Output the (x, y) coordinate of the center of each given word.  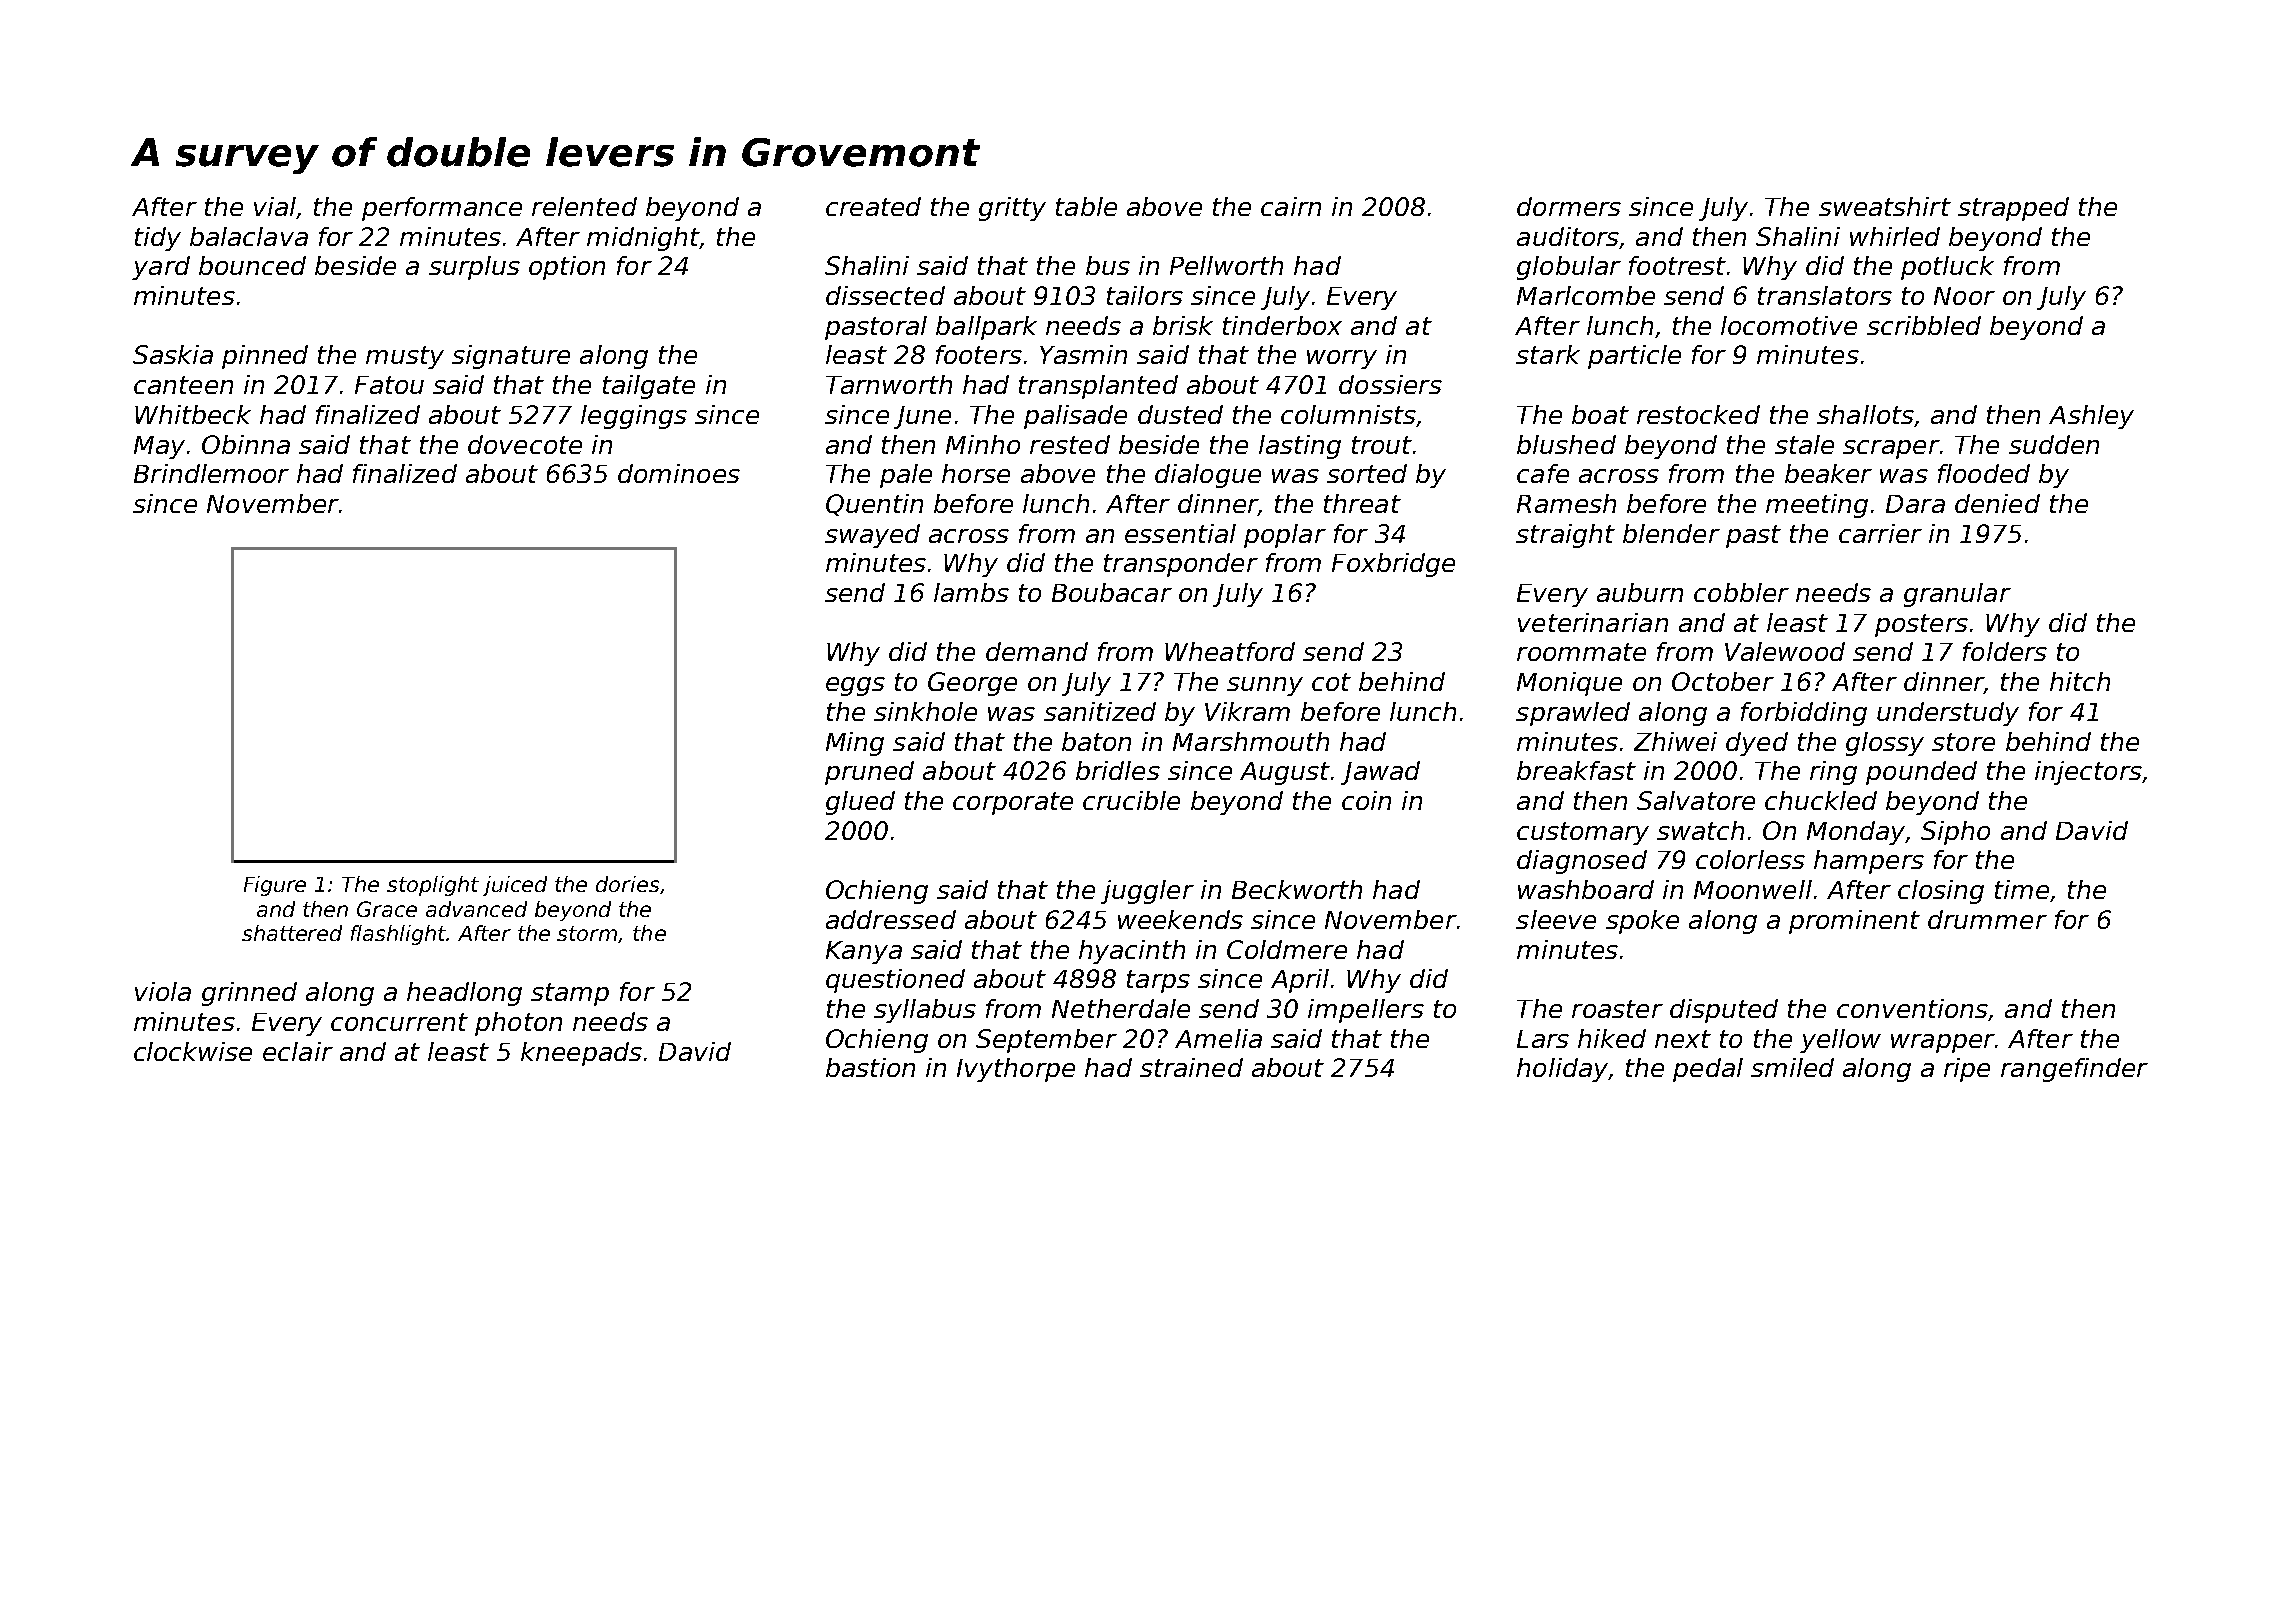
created (873, 206)
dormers (1569, 206)
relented (584, 206)
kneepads (581, 1054)
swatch (1700, 830)
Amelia (1218, 1038)
